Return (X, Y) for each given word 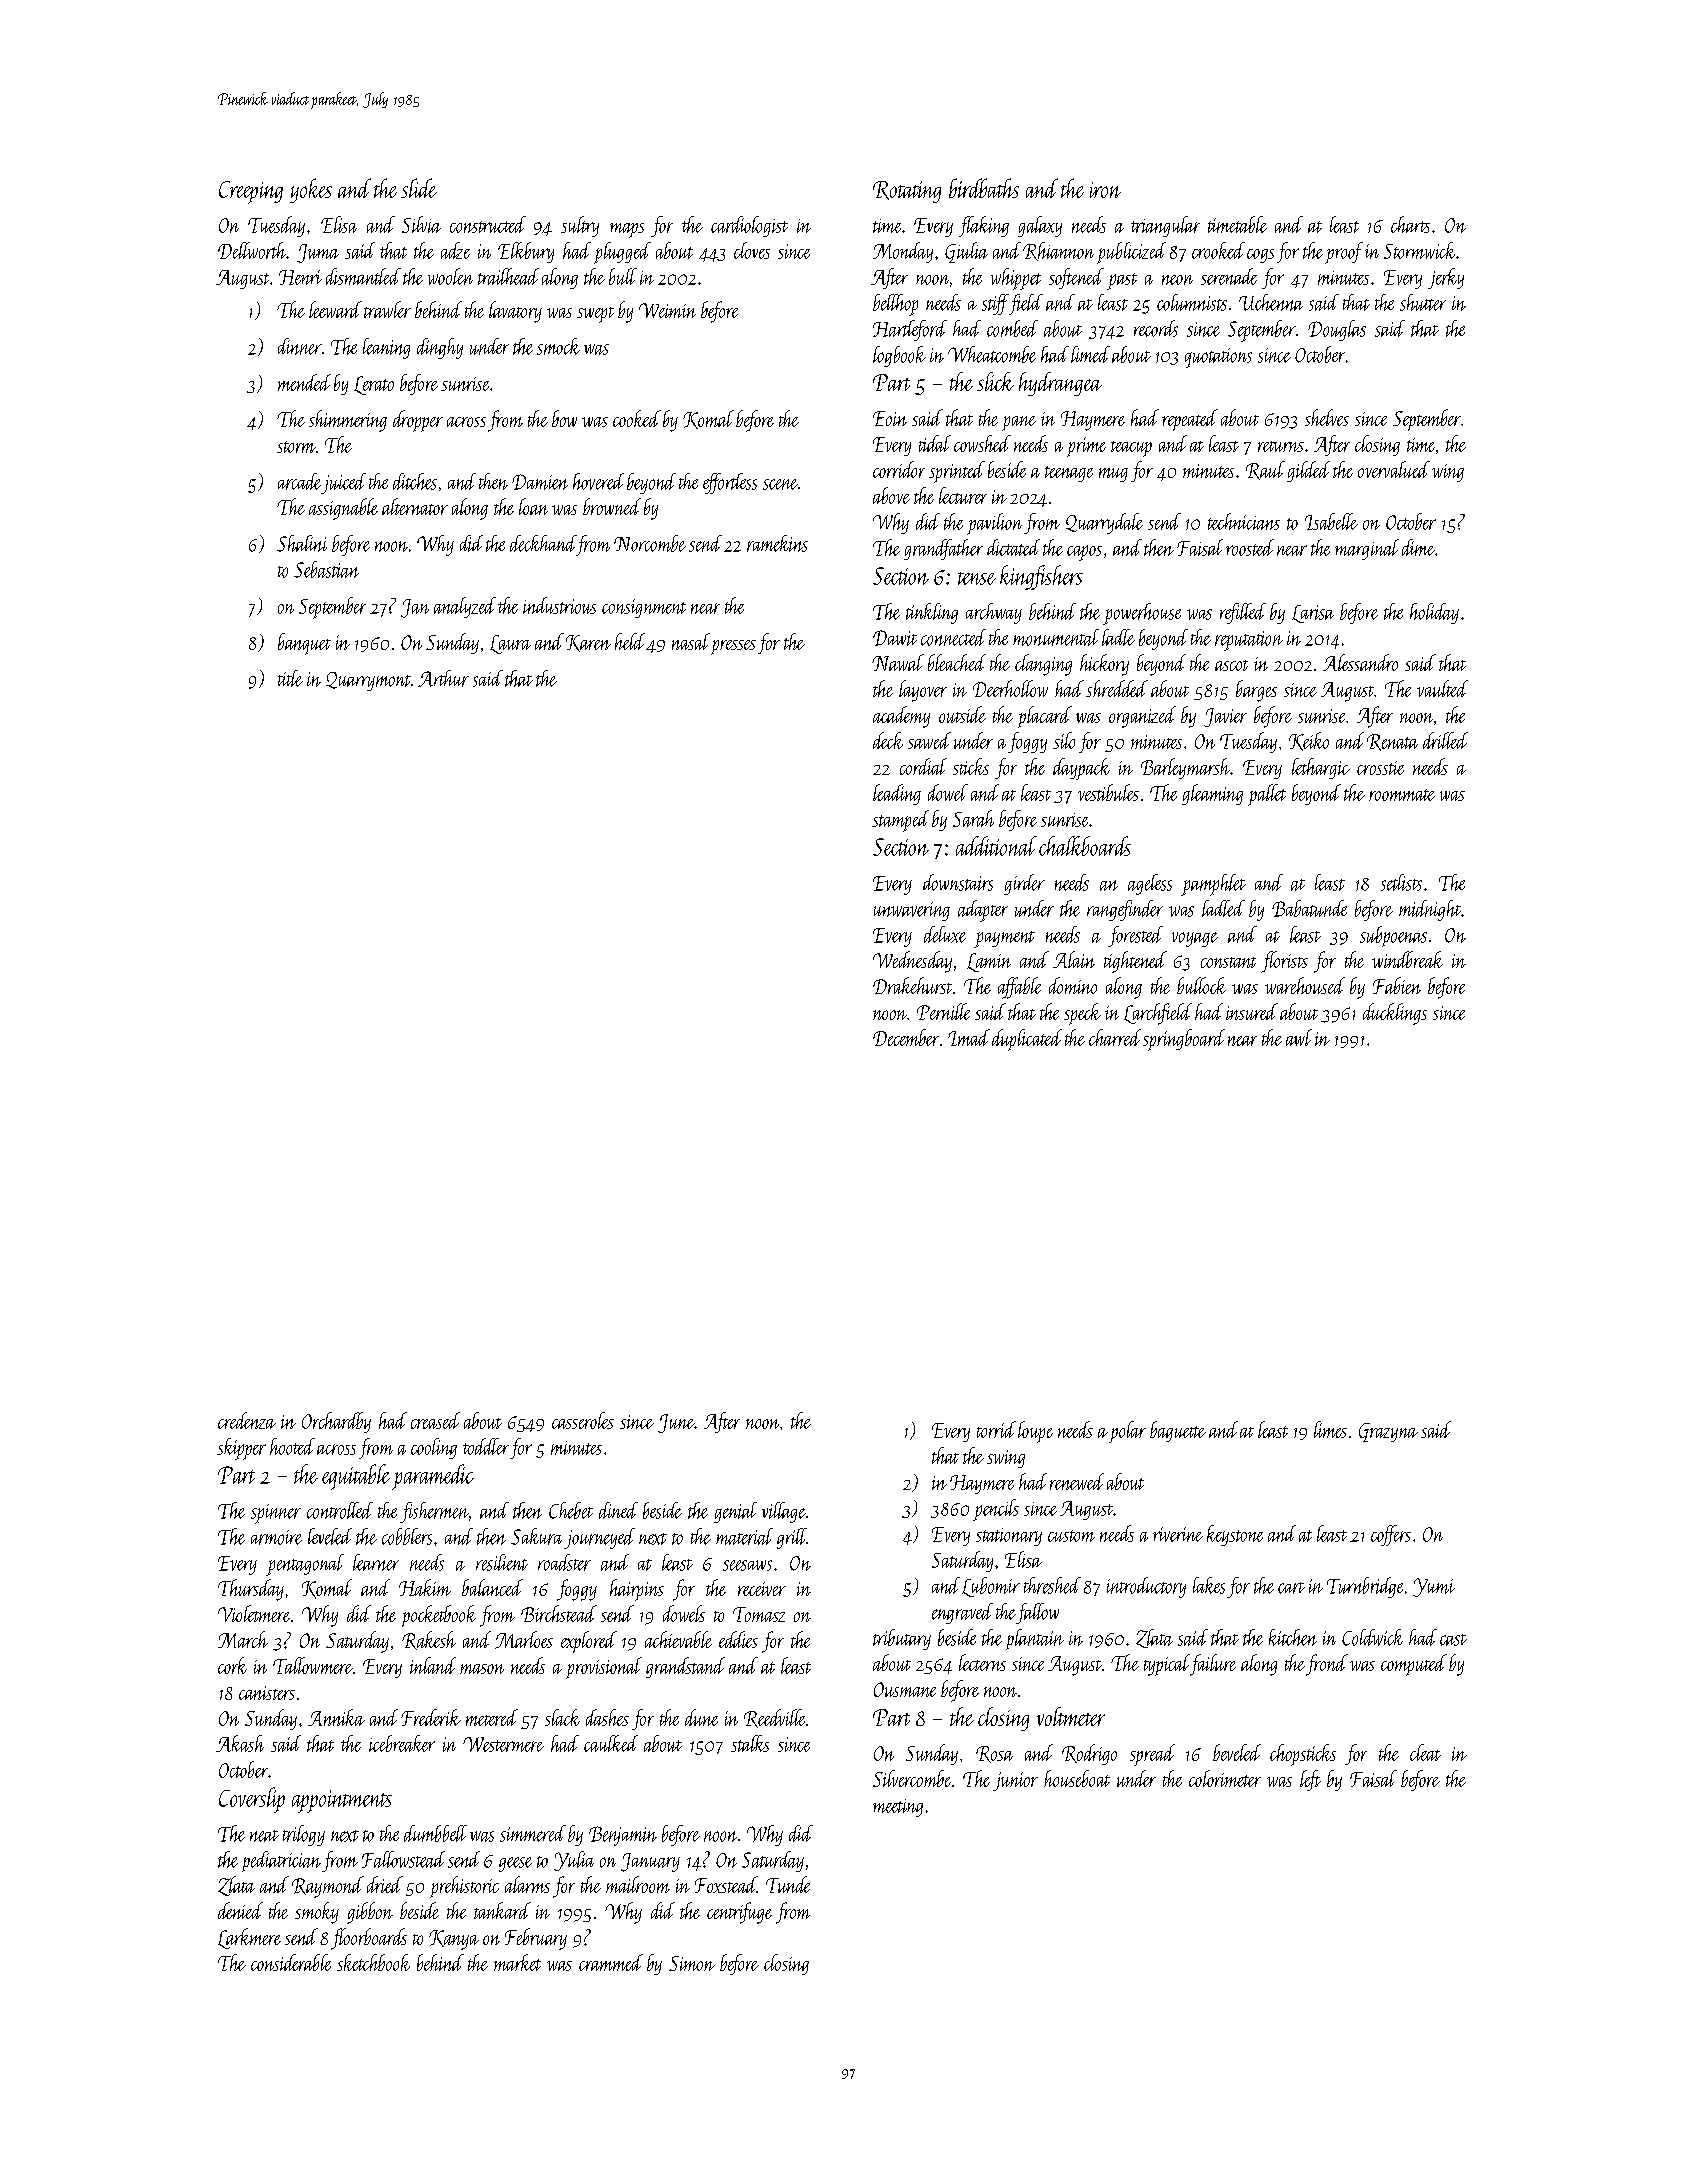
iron (1105, 190)
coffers (1391, 1535)
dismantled (363, 276)
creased (435, 1420)
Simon (692, 1963)
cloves (752, 250)
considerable (291, 1962)
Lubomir (991, 1587)
